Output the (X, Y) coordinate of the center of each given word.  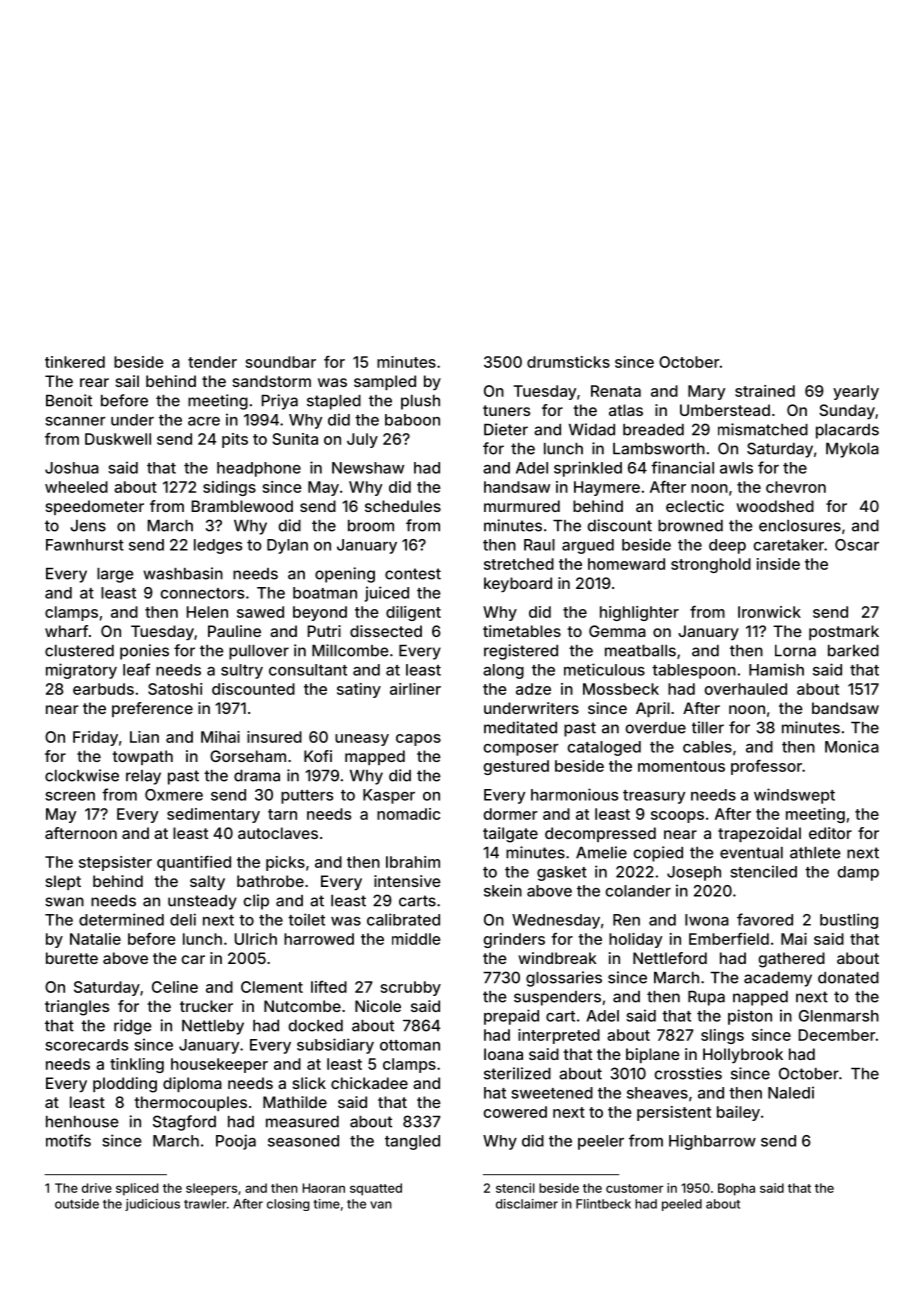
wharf (66, 631)
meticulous (604, 669)
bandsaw (845, 708)
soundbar (281, 362)
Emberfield (729, 939)
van (381, 1205)
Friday (95, 738)
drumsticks (568, 362)
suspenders (557, 998)
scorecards (86, 1045)
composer (521, 750)
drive (97, 1188)
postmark (844, 632)
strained (765, 391)
